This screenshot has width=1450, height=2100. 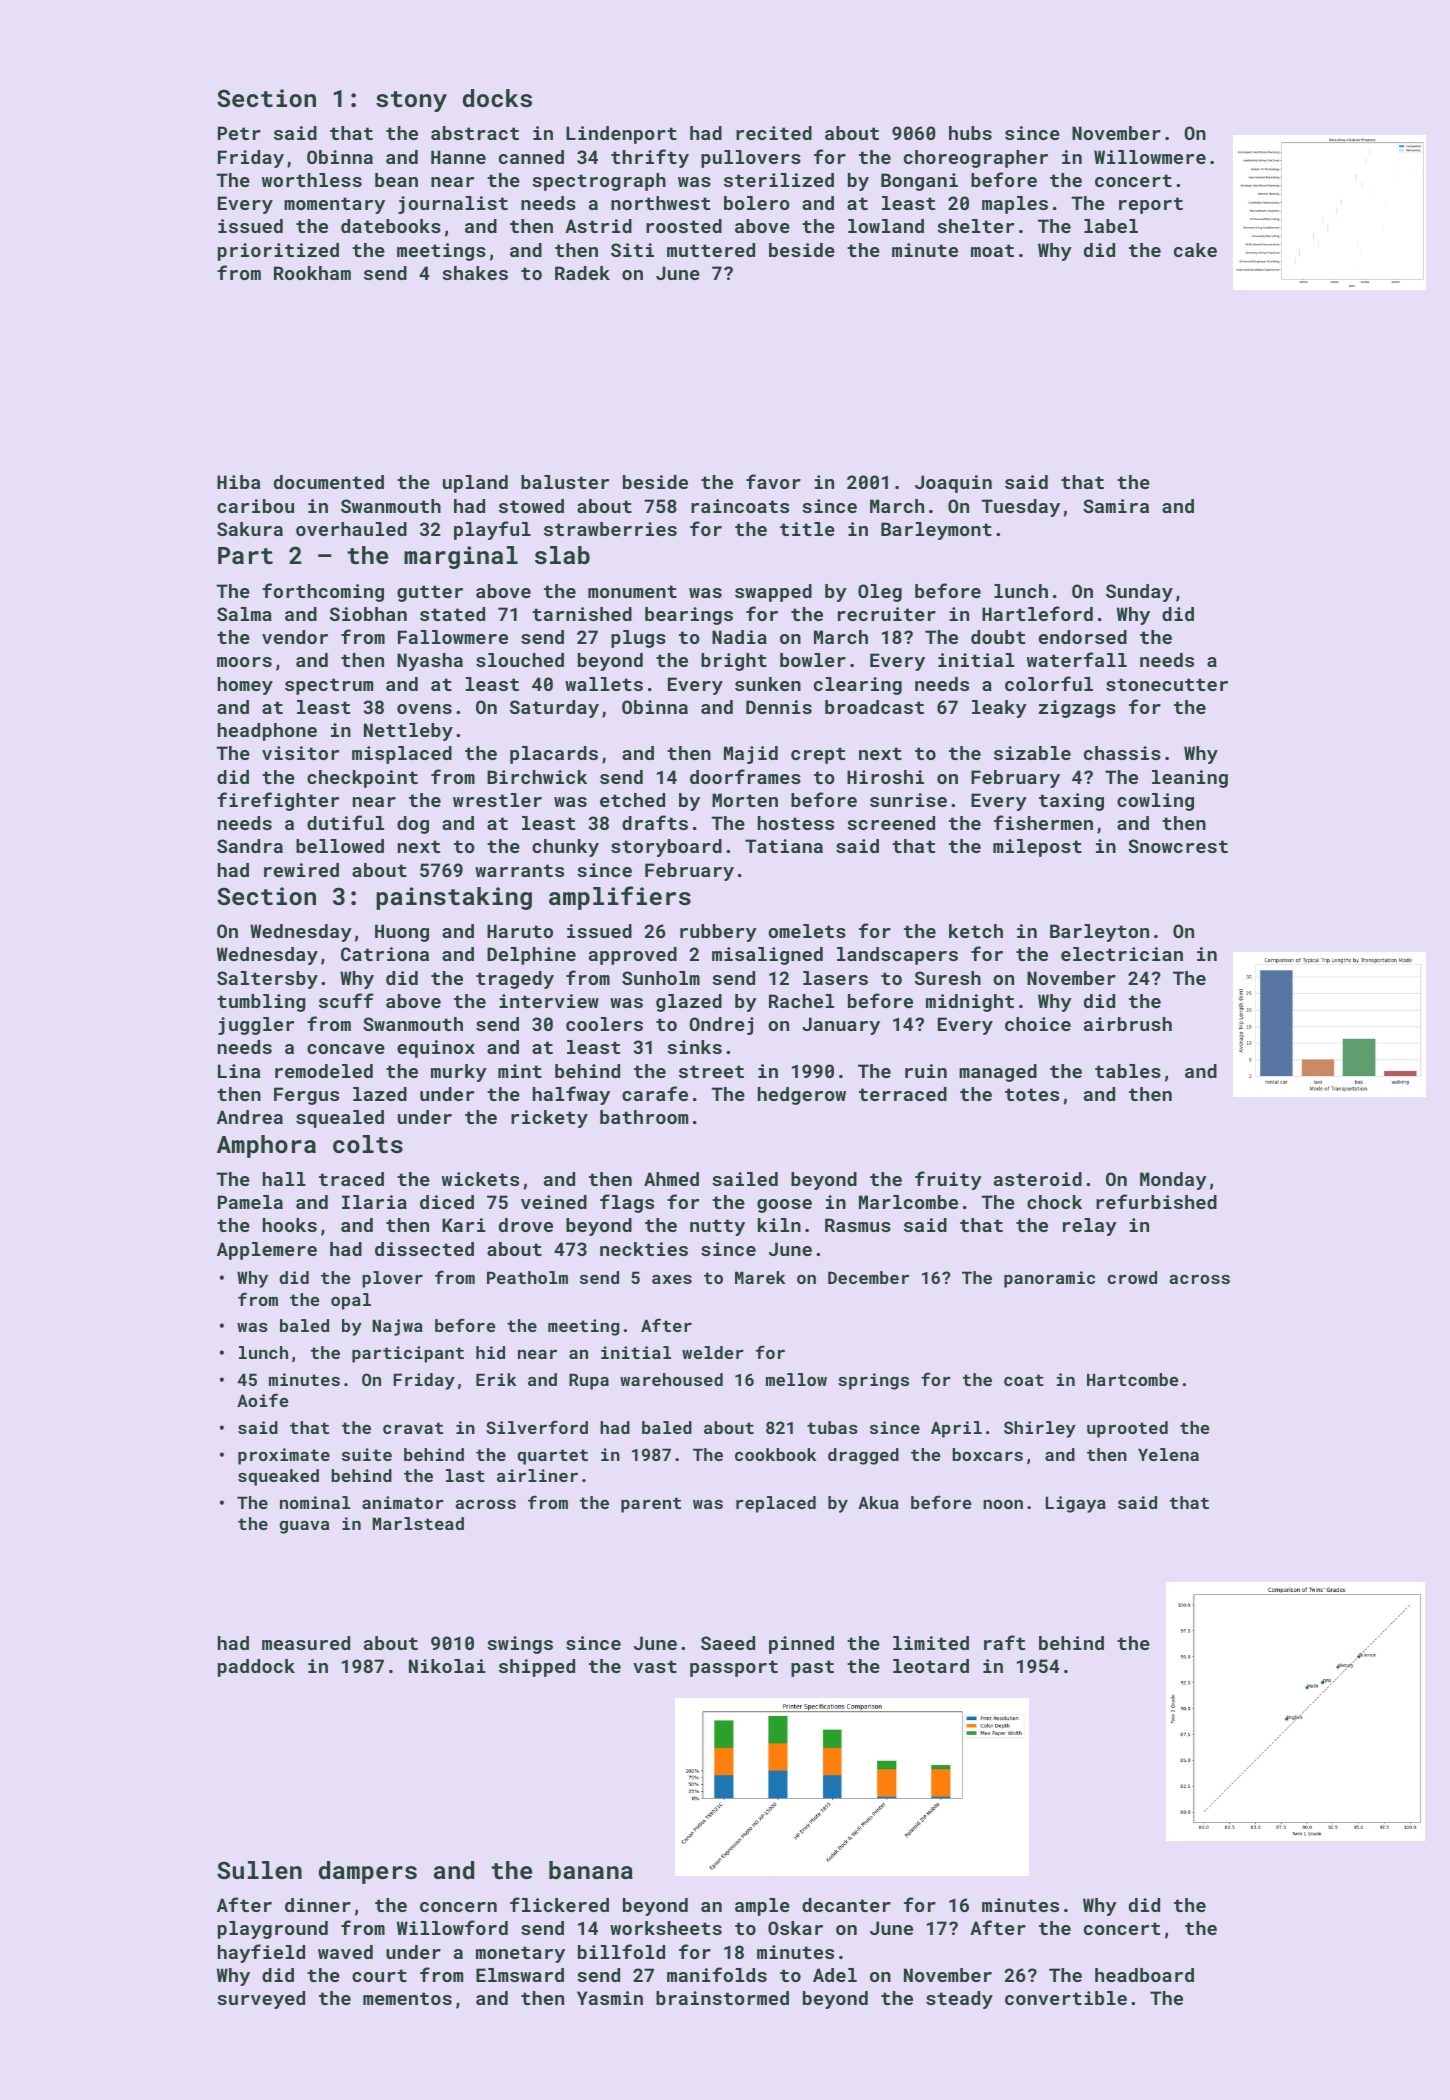 I want to click on Lindenport, so click(x=621, y=135).
